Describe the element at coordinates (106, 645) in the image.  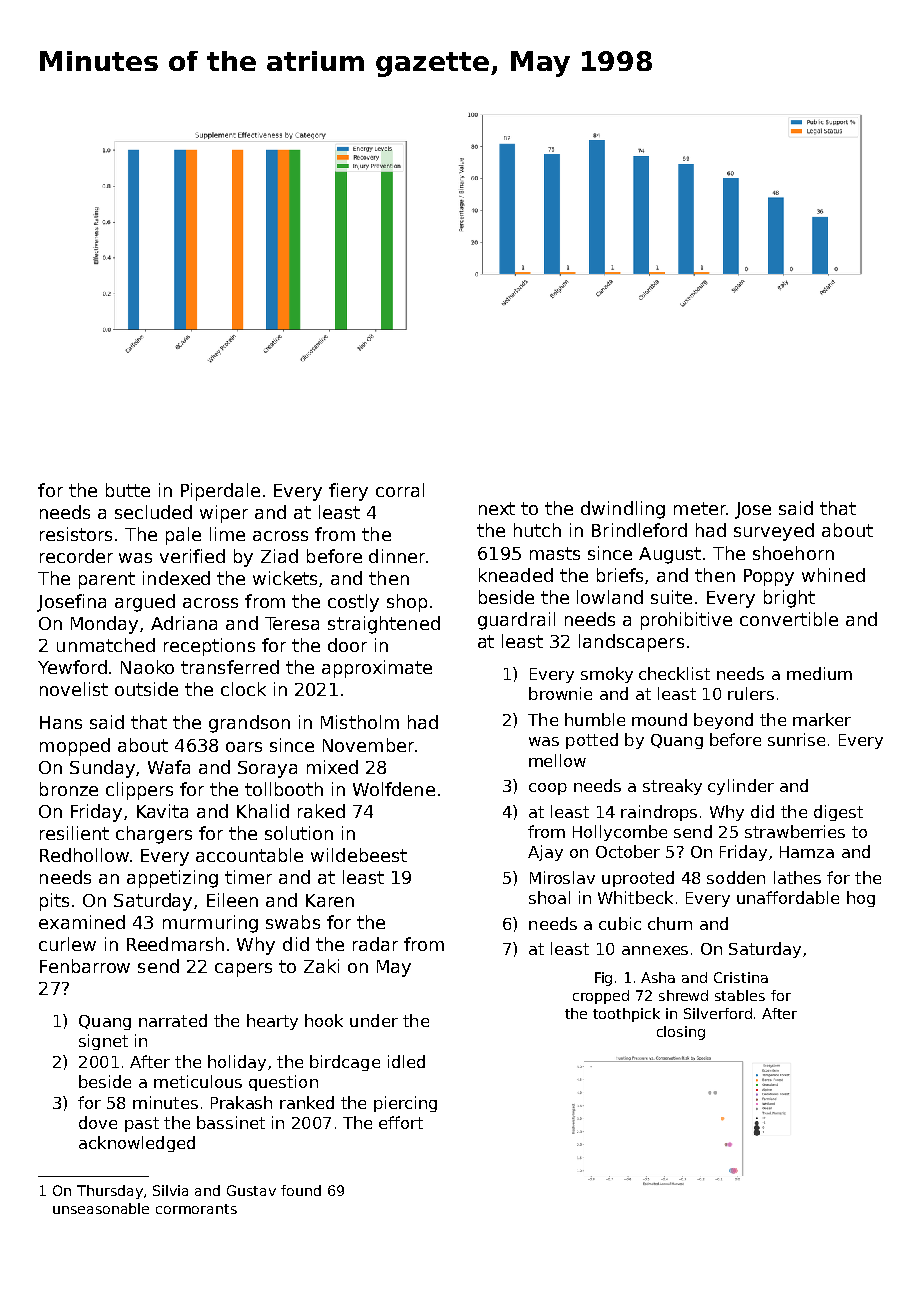
I see `unmatched` at that location.
